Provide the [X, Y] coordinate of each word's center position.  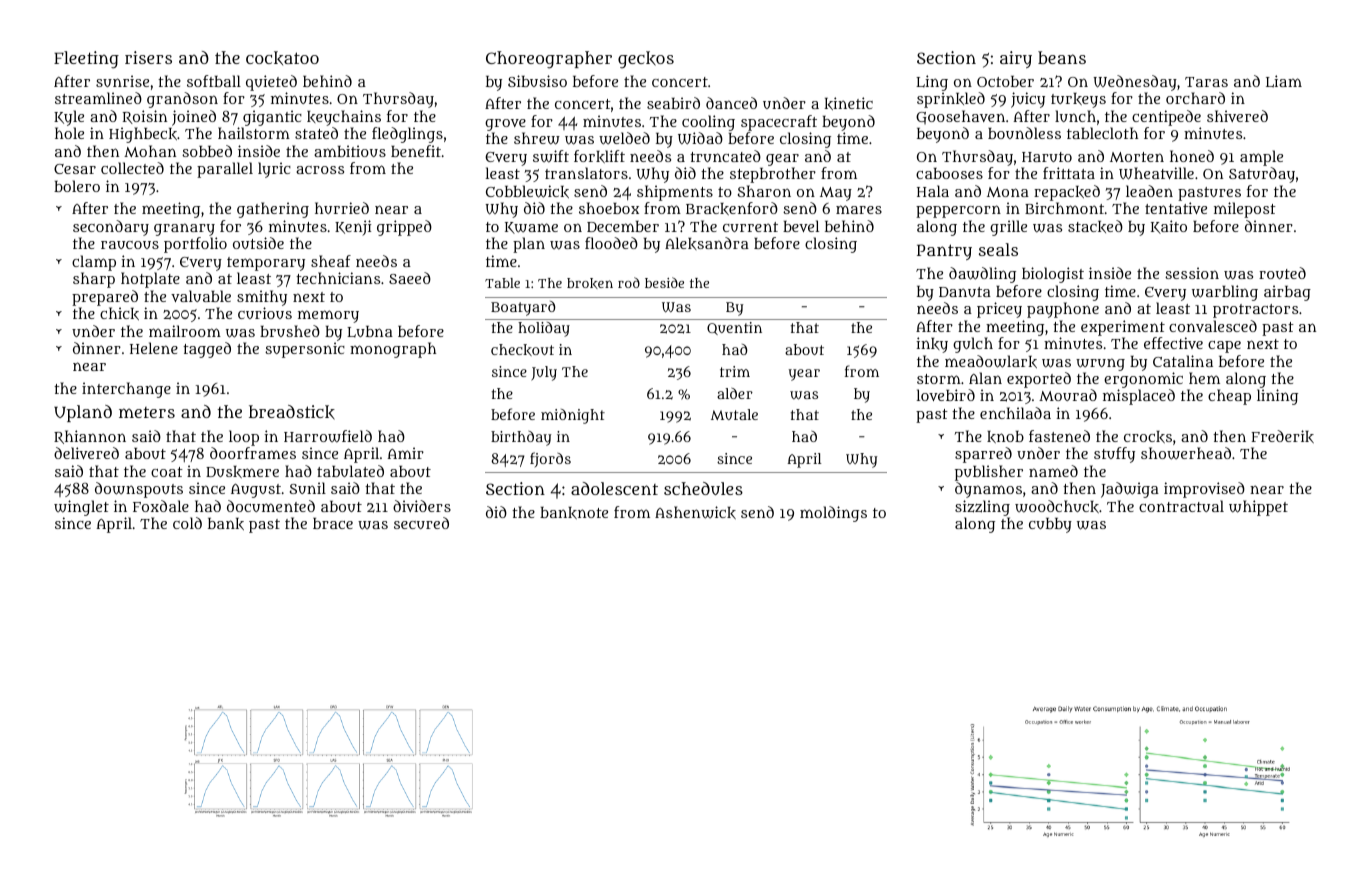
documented [271, 506]
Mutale [734, 414]
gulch [973, 345]
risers [148, 57]
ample [1261, 158]
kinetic [848, 103]
